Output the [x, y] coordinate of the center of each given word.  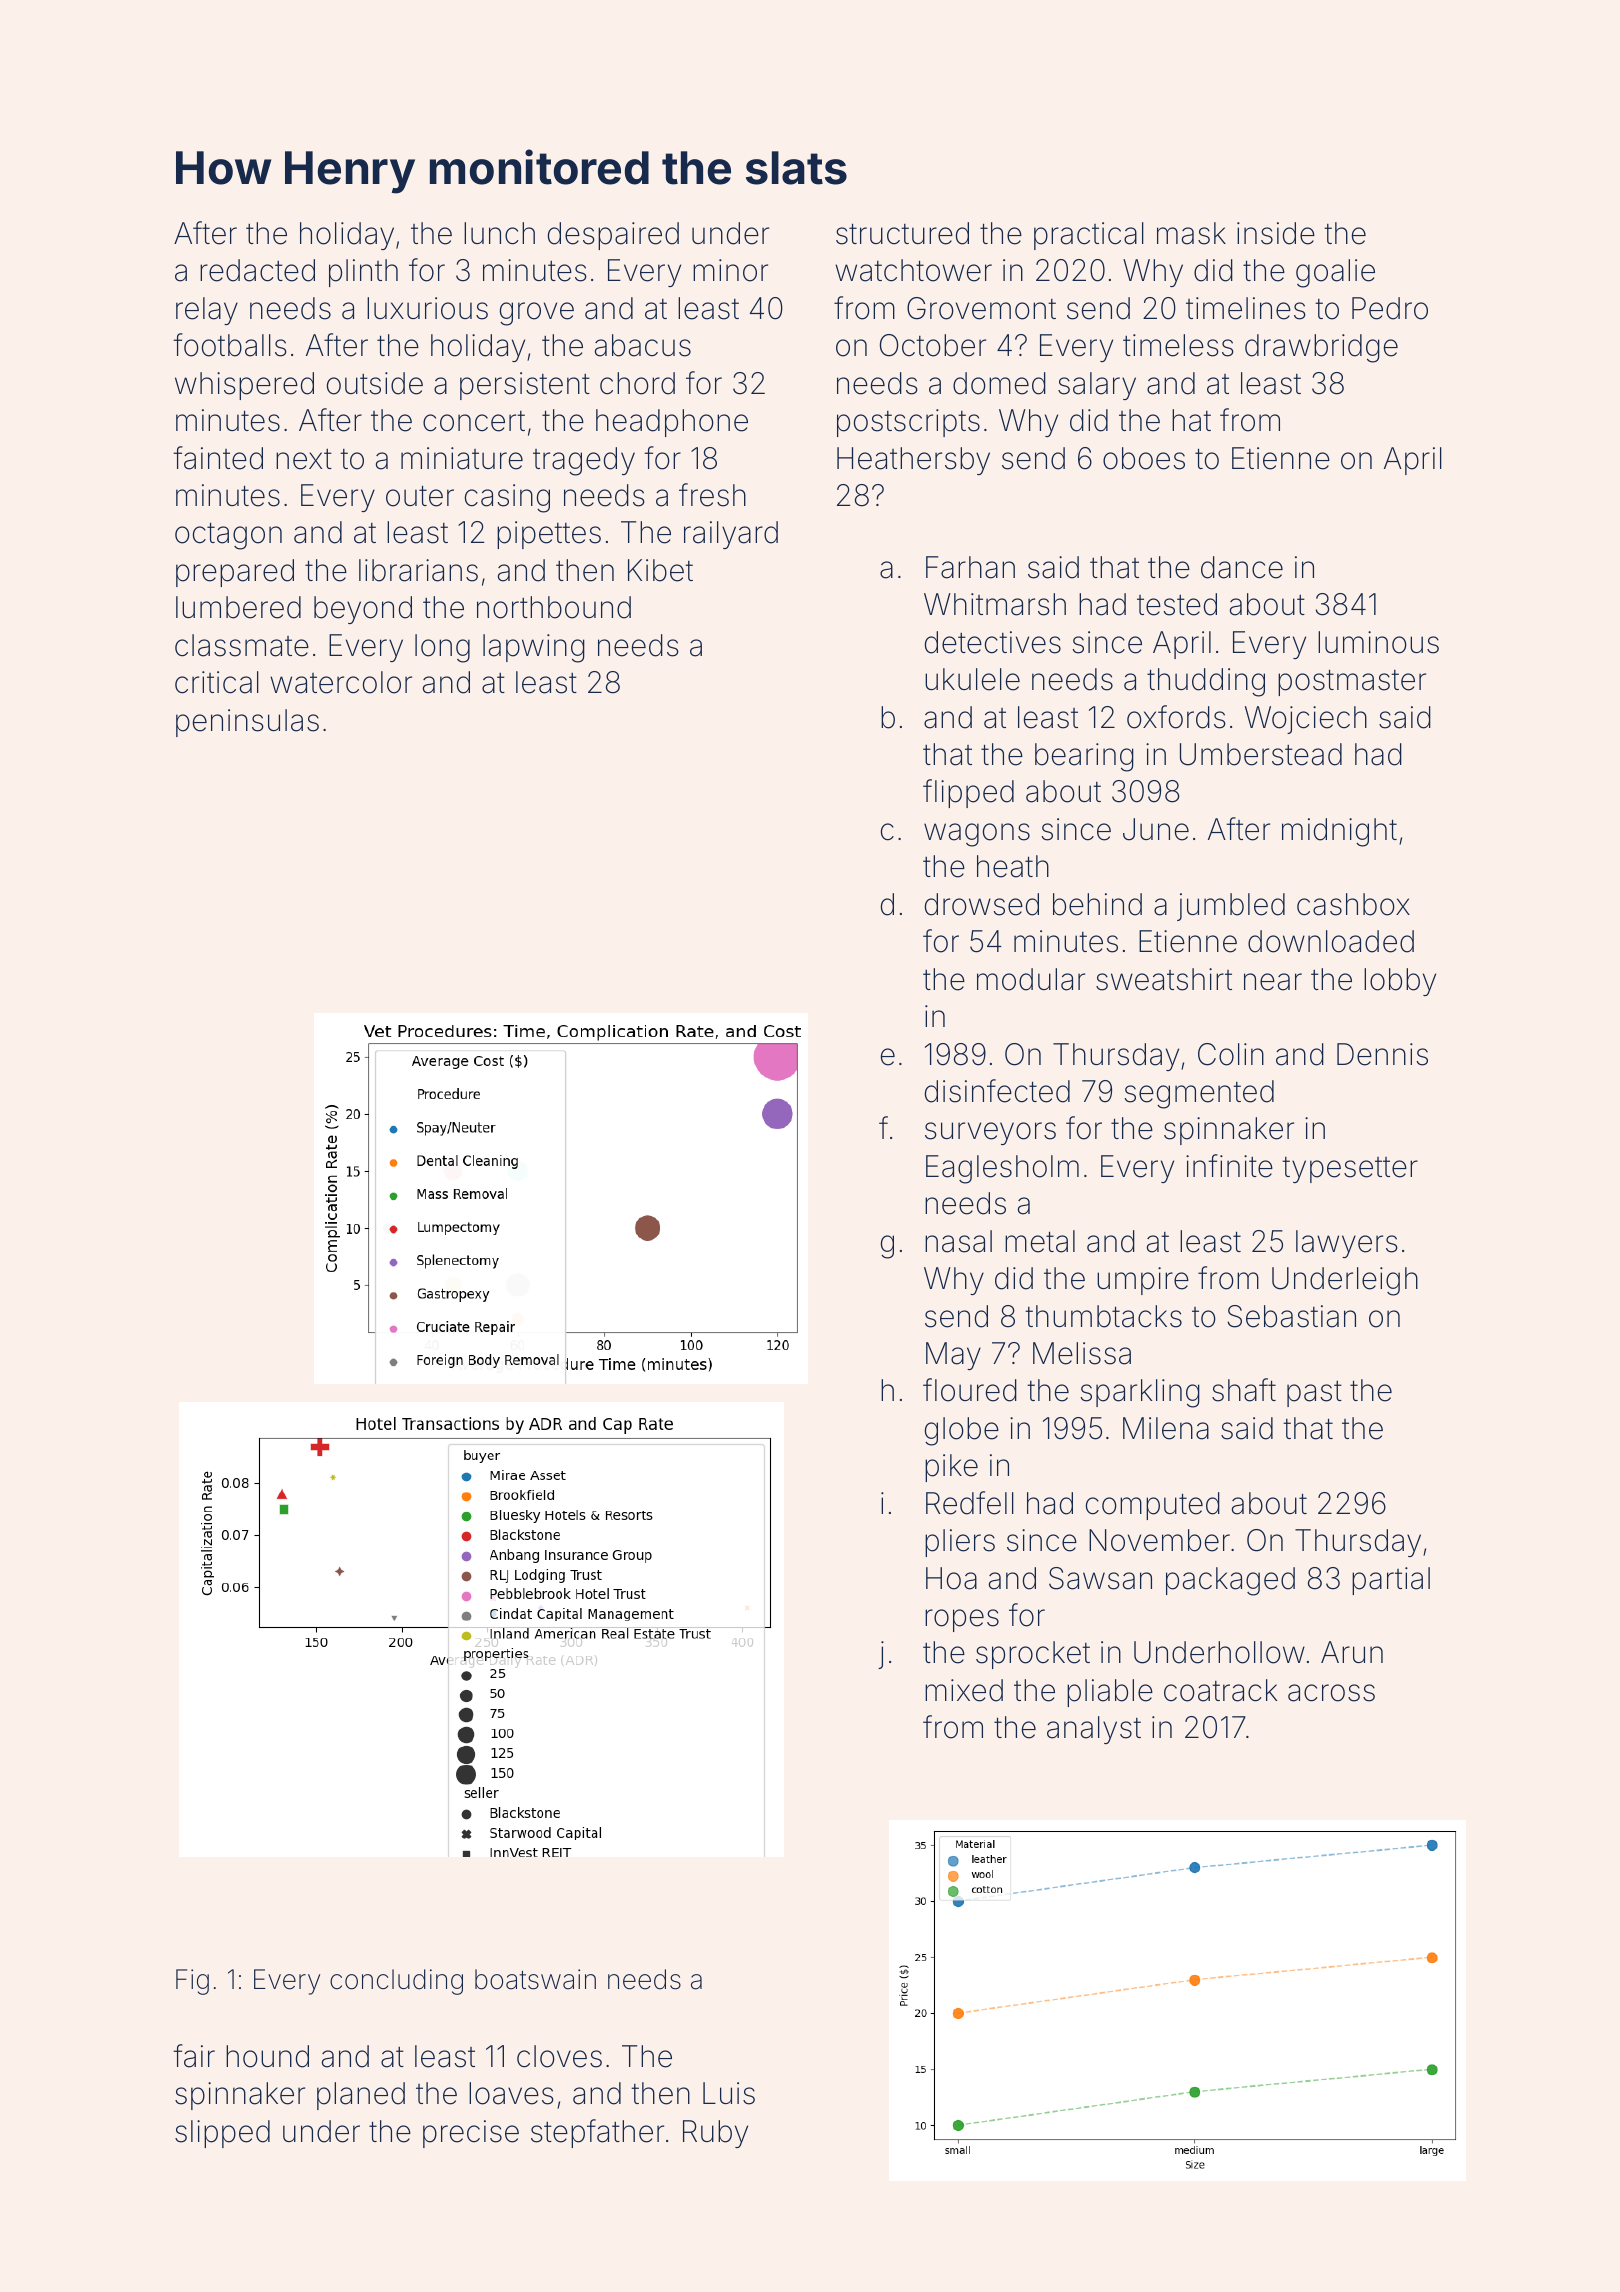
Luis [729, 2093]
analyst [1094, 1730]
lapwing [534, 648]
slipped [222, 2134]
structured [902, 233]
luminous [1378, 642]
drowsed [982, 904]
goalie [1335, 273]
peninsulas [247, 723]
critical [217, 682]
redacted [257, 270]
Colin [1231, 1054]
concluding [396, 1982]
